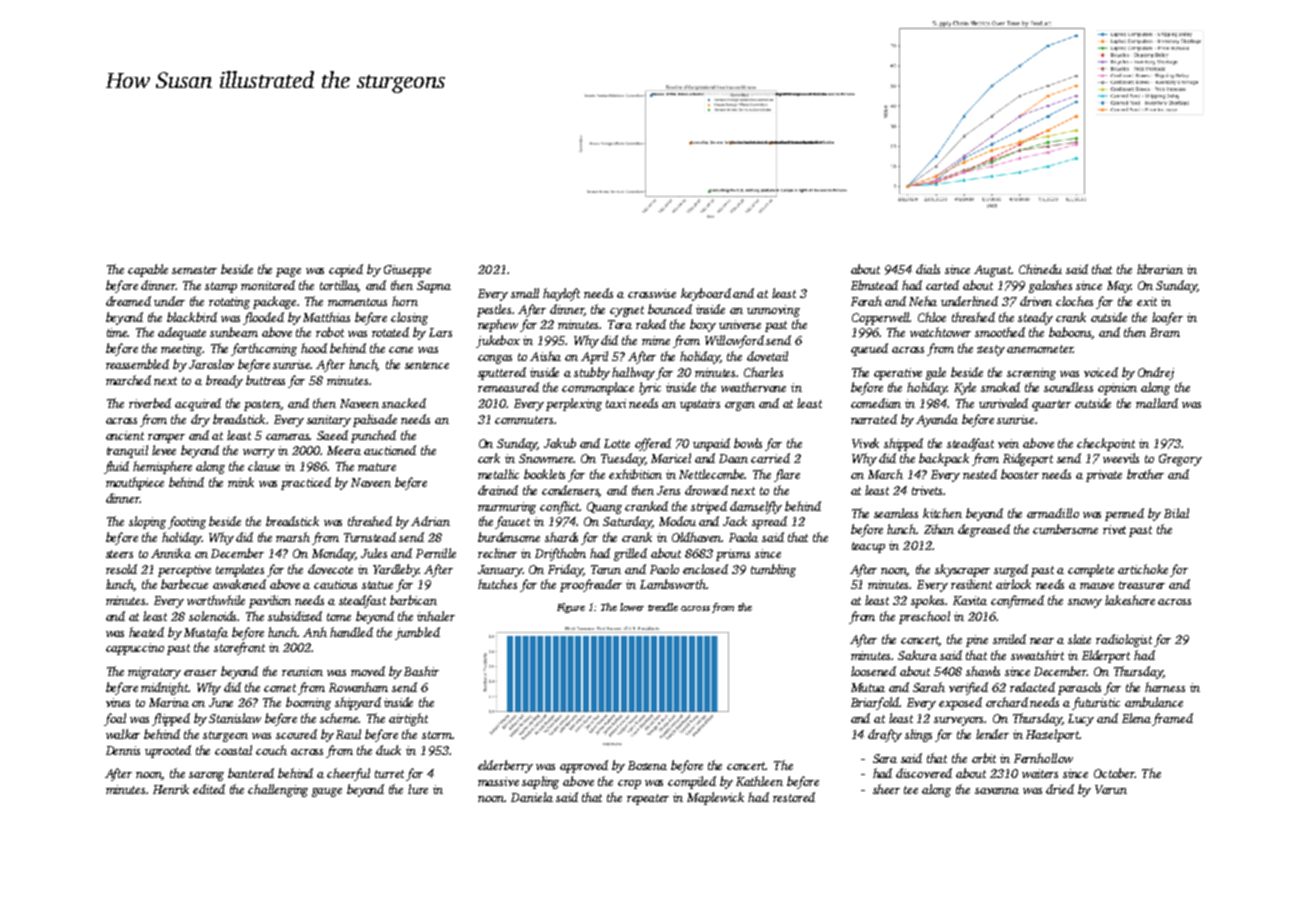 The image size is (1308, 924). Describe the element at coordinates (928, 269) in the screenshot. I see `dials` at that location.
